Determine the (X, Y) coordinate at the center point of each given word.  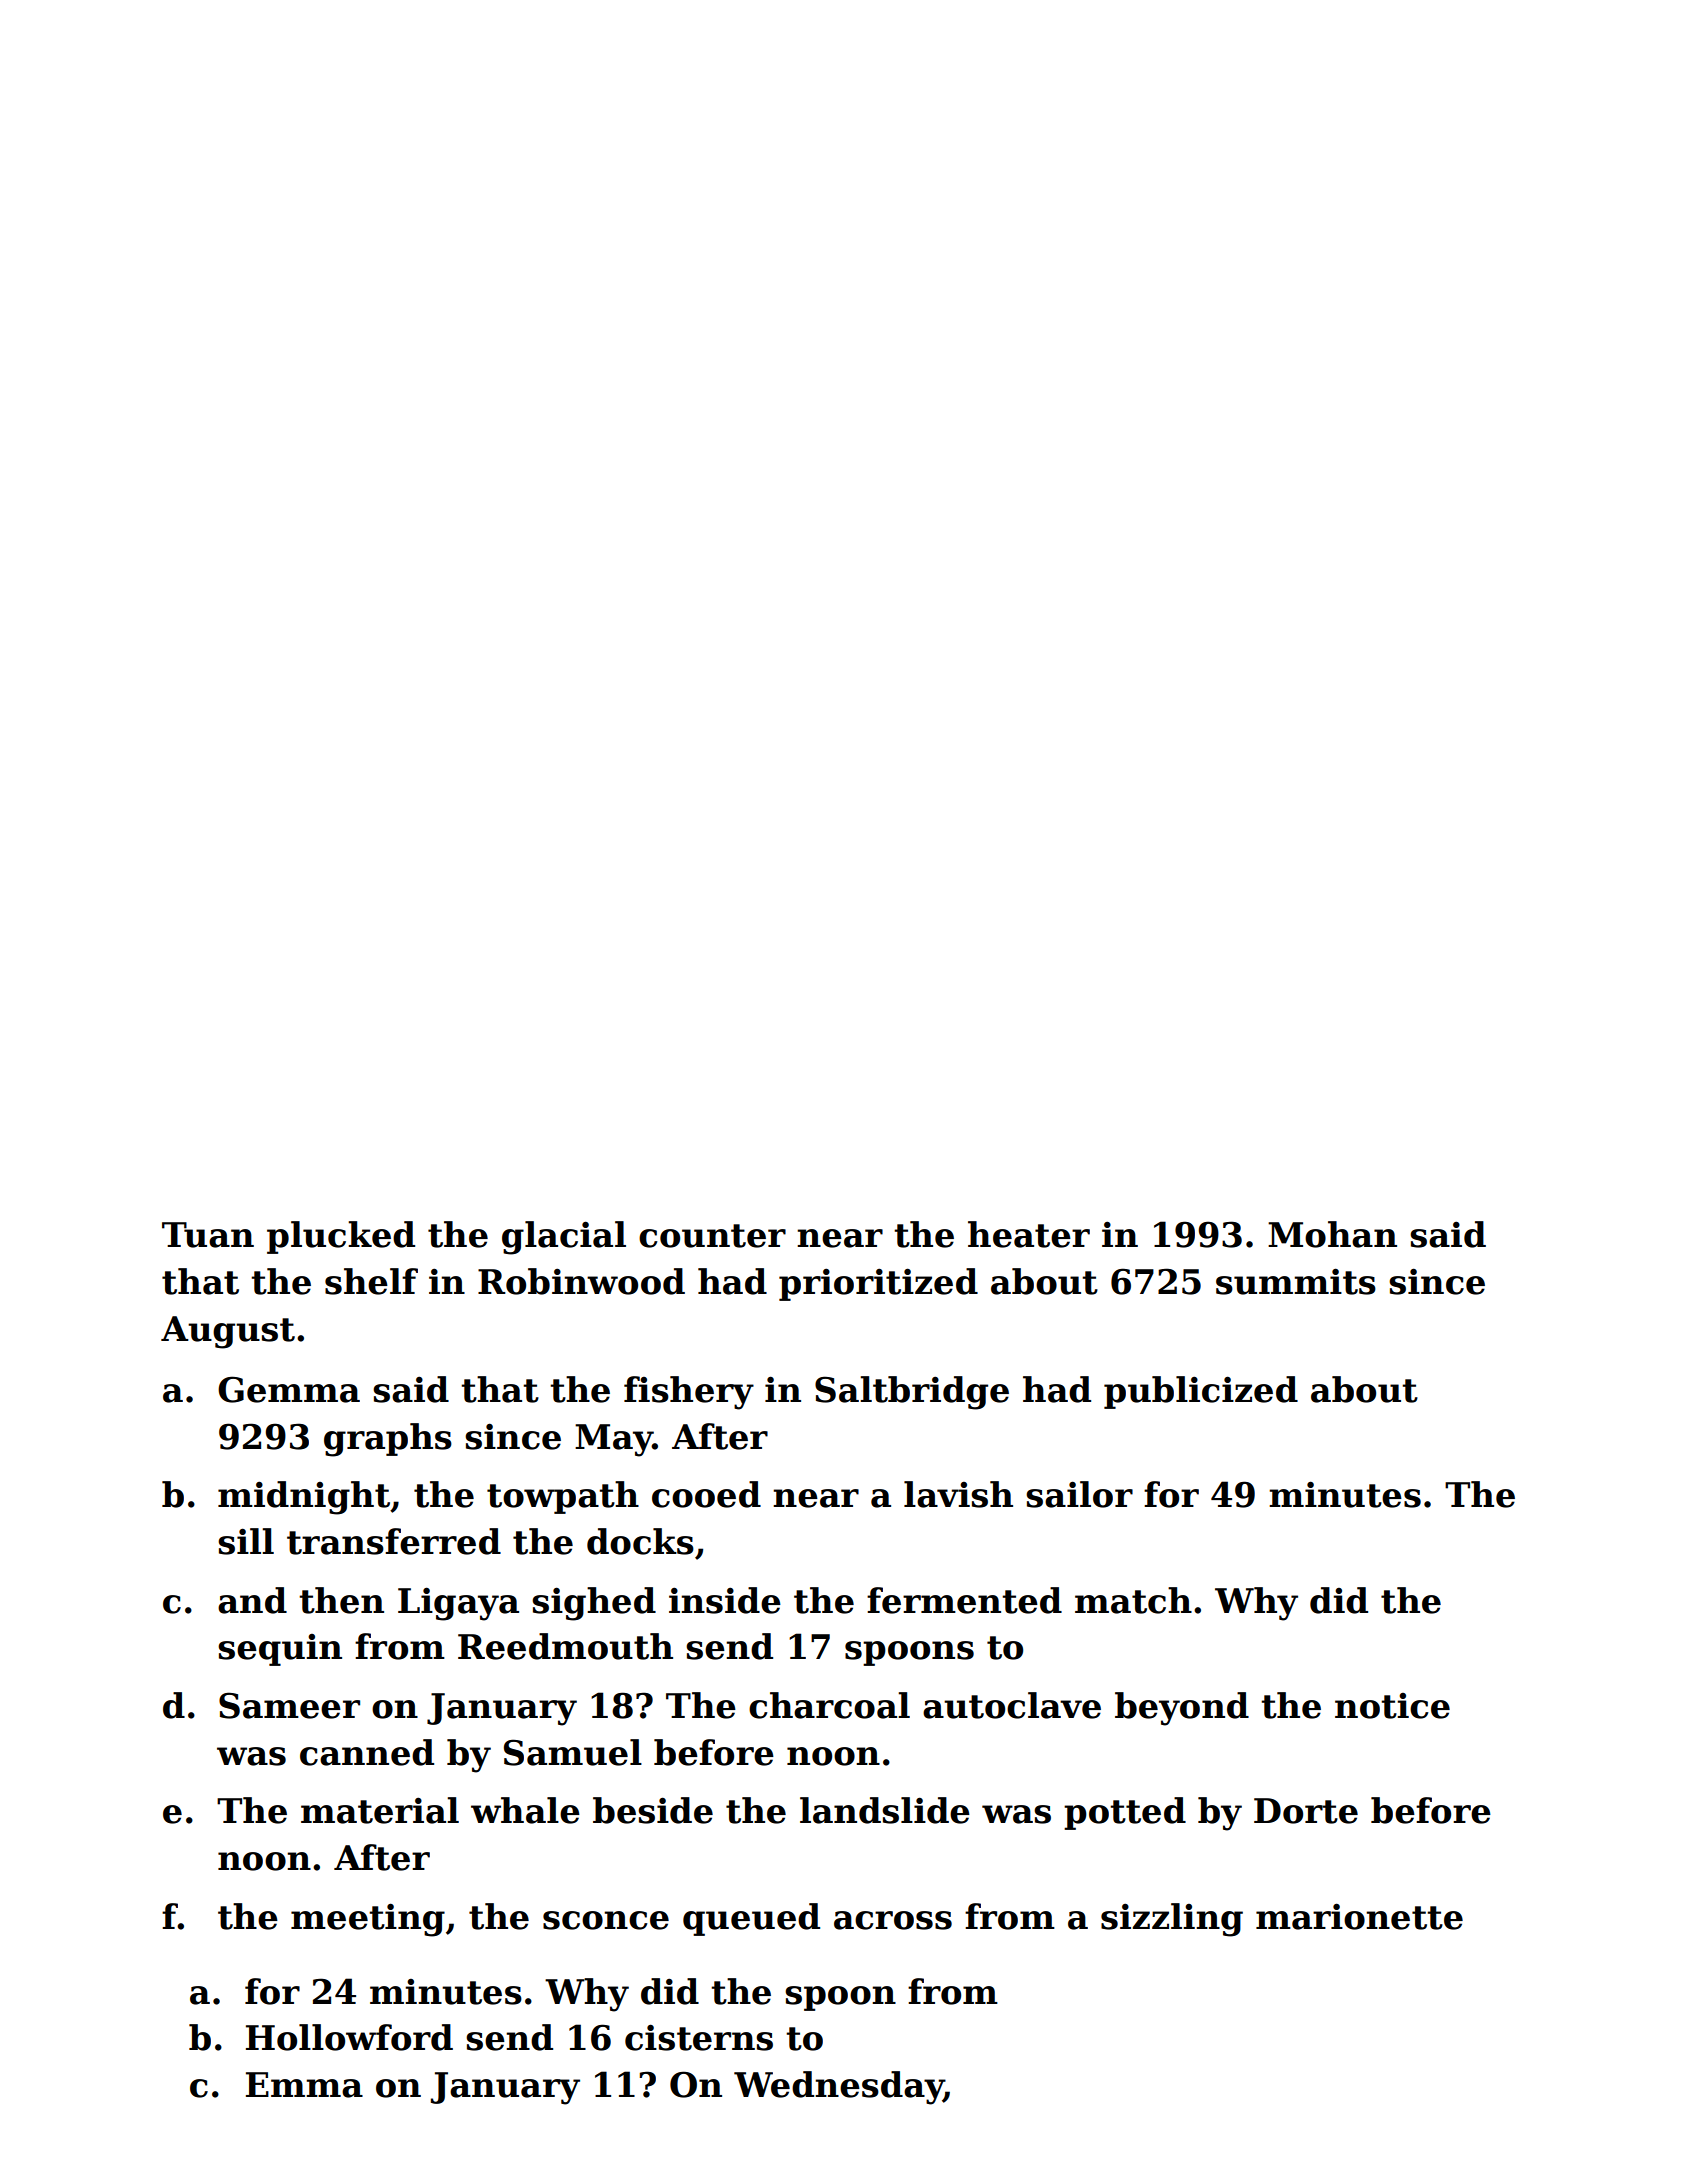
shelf (371, 1281)
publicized (1201, 1392)
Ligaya (458, 1604)
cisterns (699, 2037)
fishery (689, 1393)
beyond (1182, 1709)
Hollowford (349, 2037)
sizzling (1172, 1920)
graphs (388, 1440)
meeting (368, 1920)
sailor (1079, 1494)
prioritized (878, 1284)
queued (751, 1919)
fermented (964, 1600)
